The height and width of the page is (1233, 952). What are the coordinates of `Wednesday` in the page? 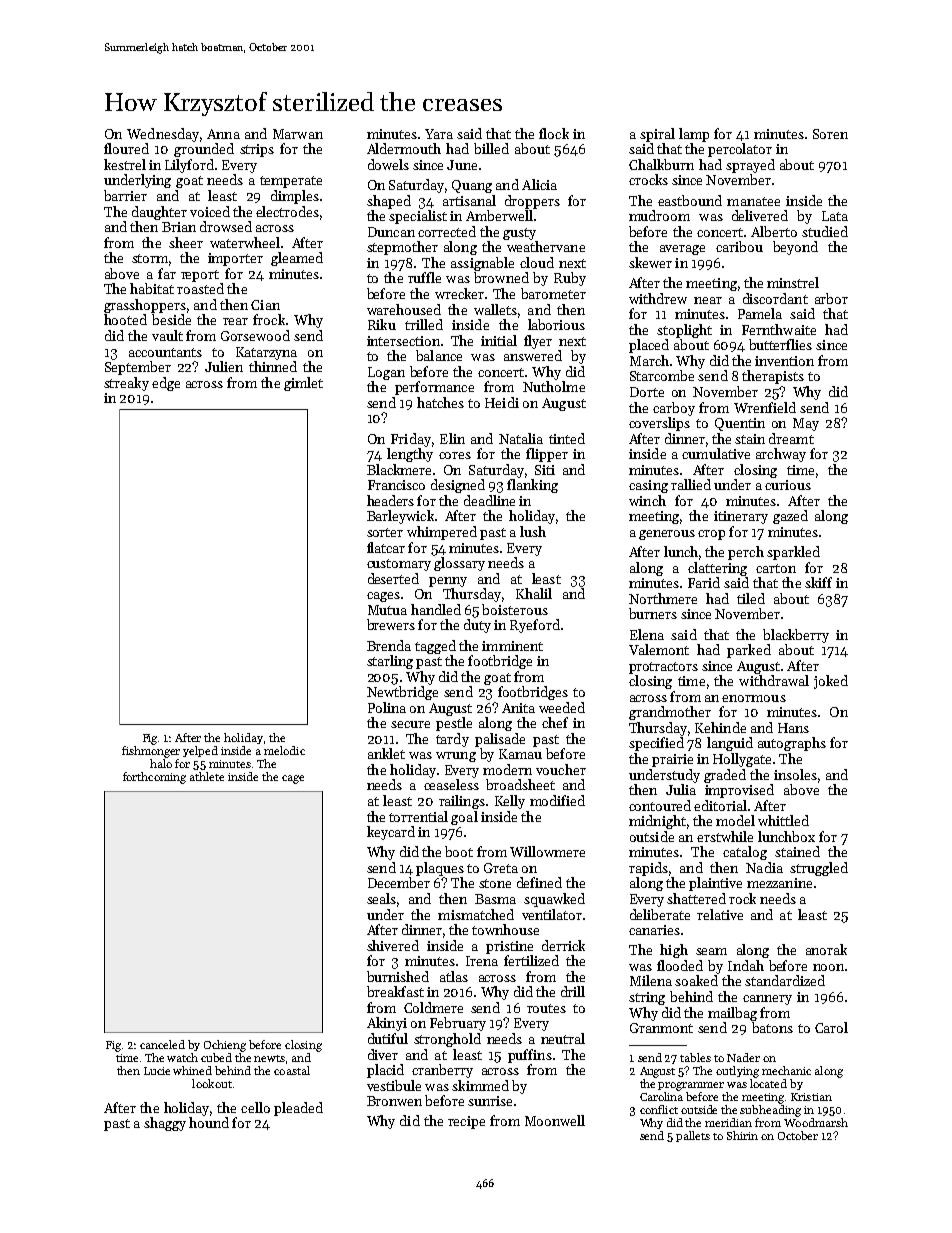 It's located at (163, 135).
